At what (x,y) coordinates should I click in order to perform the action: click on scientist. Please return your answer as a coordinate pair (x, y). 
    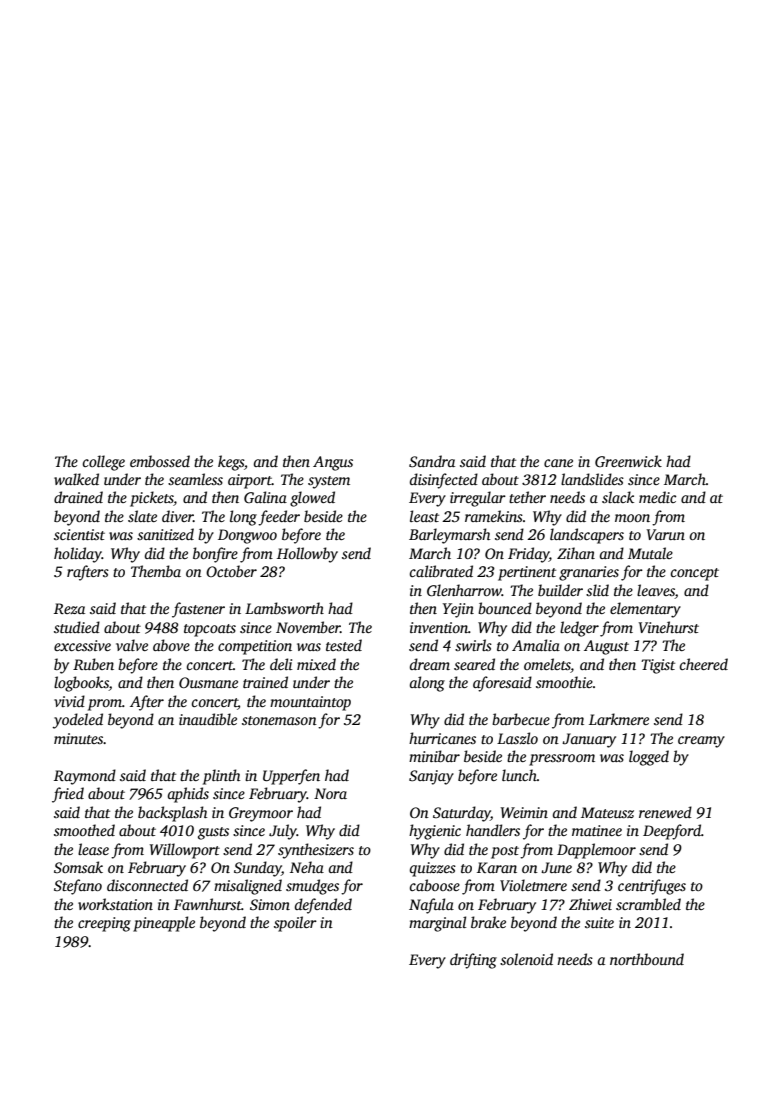
    Looking at the image, I should click on (79, 534).
